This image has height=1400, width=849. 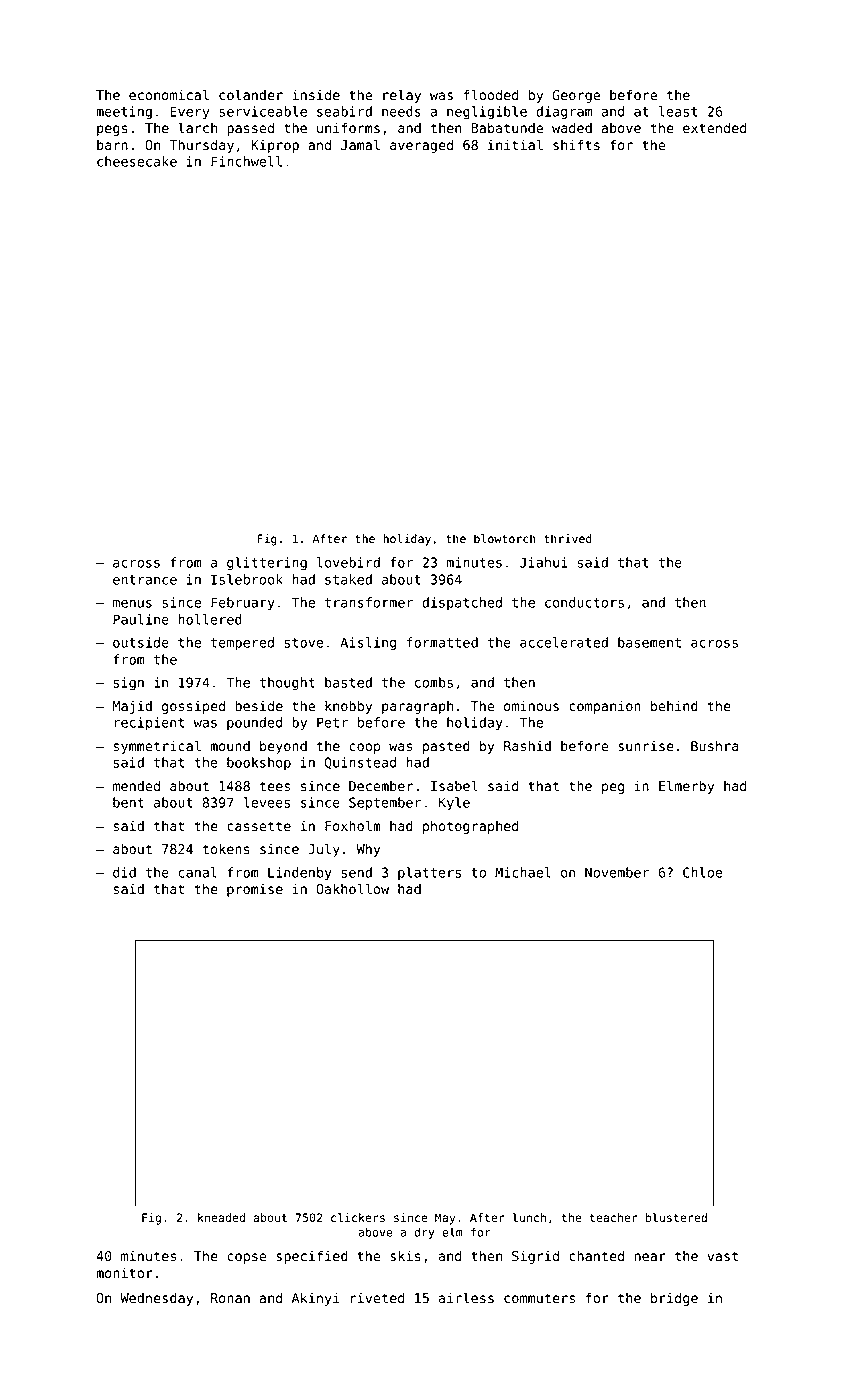 What do you see at coordinates (674, 1299) in the image?
I see `bridge` at bounding box center [674, 1299].
